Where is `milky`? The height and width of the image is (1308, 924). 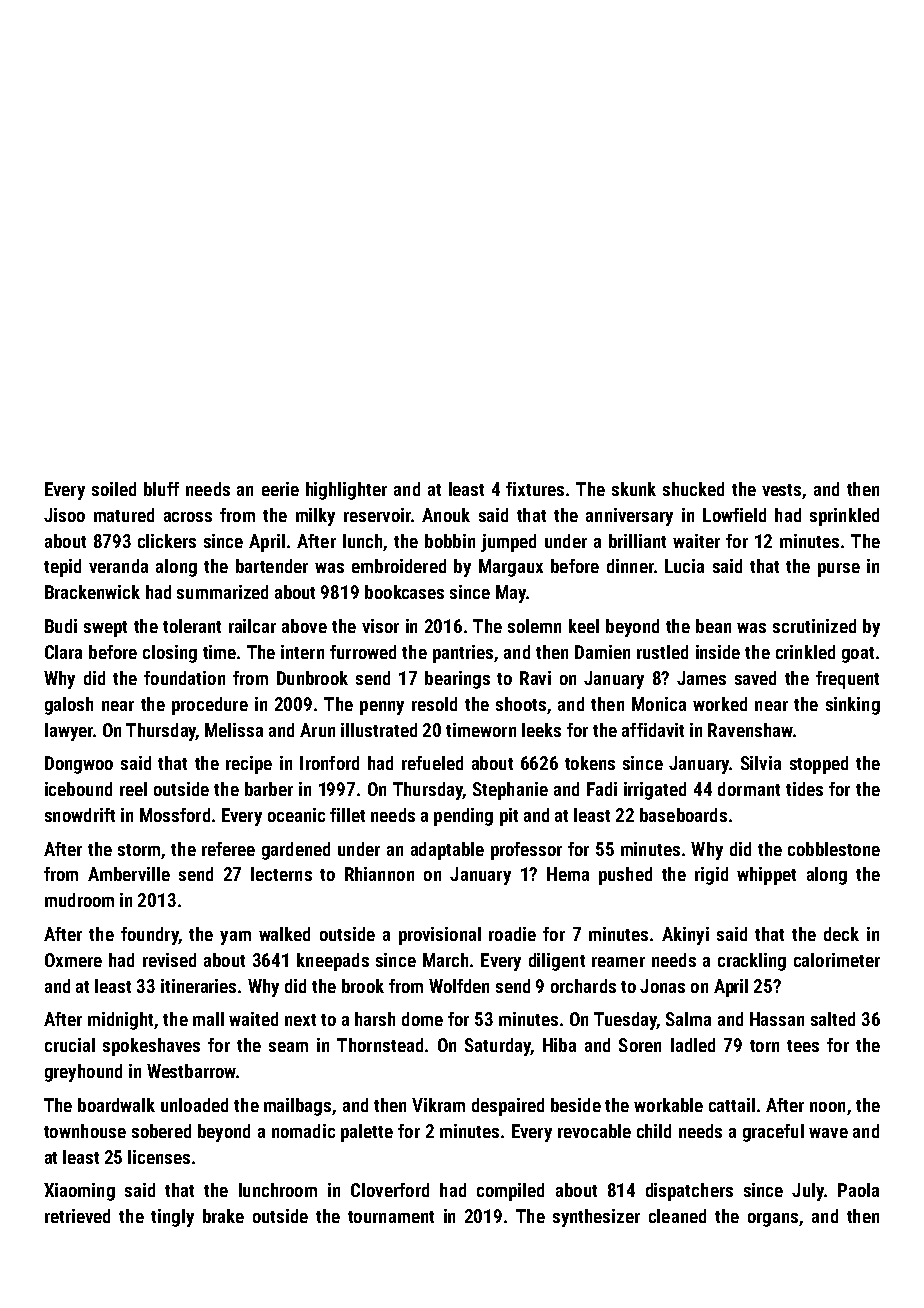 milky is located at coordinates (315, 517).
